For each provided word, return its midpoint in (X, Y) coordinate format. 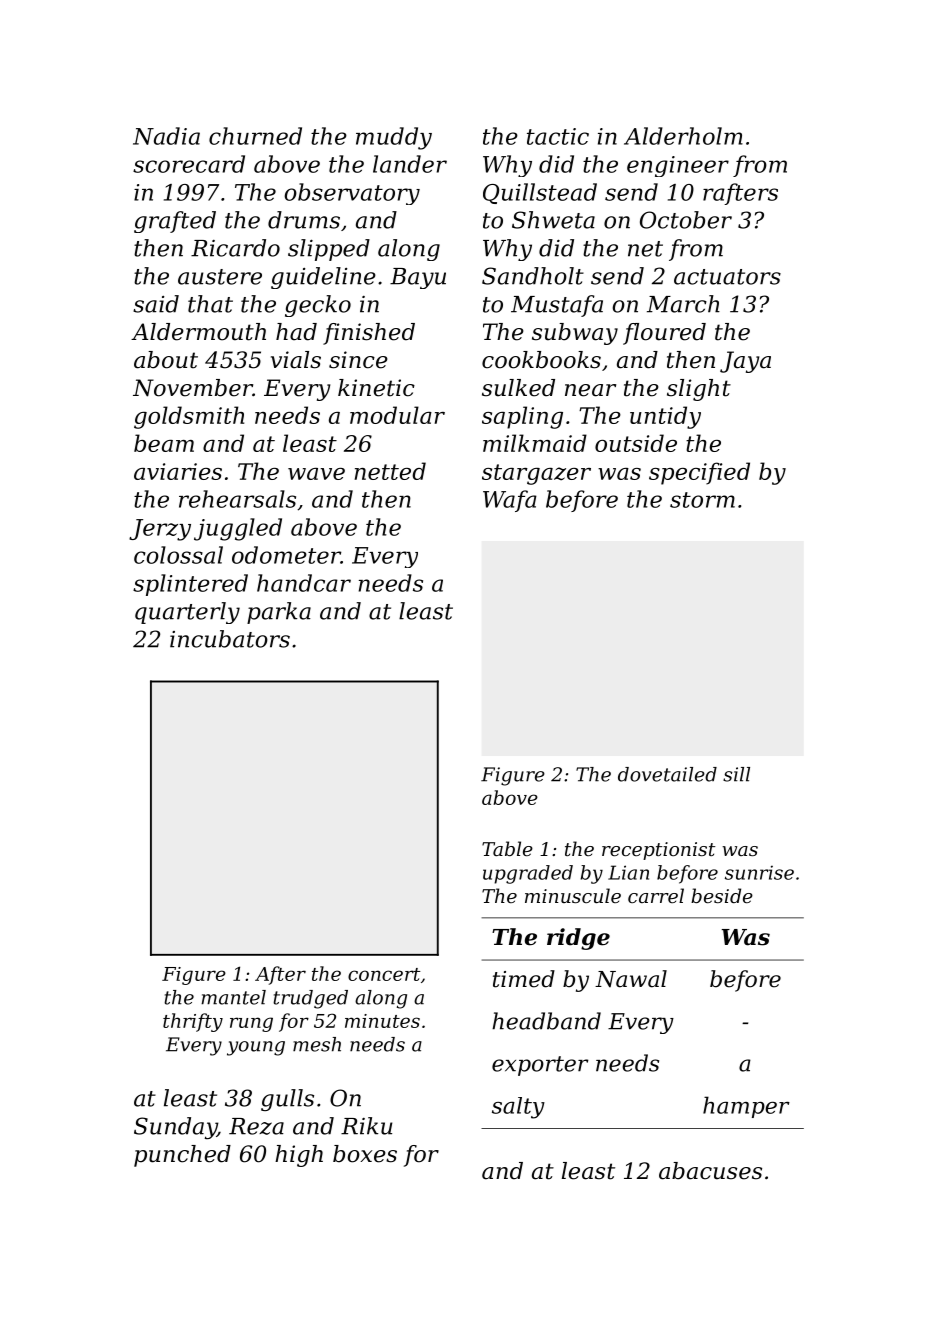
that (210, 304)
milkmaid (535, 443)
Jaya (745, 362)
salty (518, 1108)
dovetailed (667, 774)
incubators (230, 639)
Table (507, 848)
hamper (746, 1107)
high (299, 1156)
